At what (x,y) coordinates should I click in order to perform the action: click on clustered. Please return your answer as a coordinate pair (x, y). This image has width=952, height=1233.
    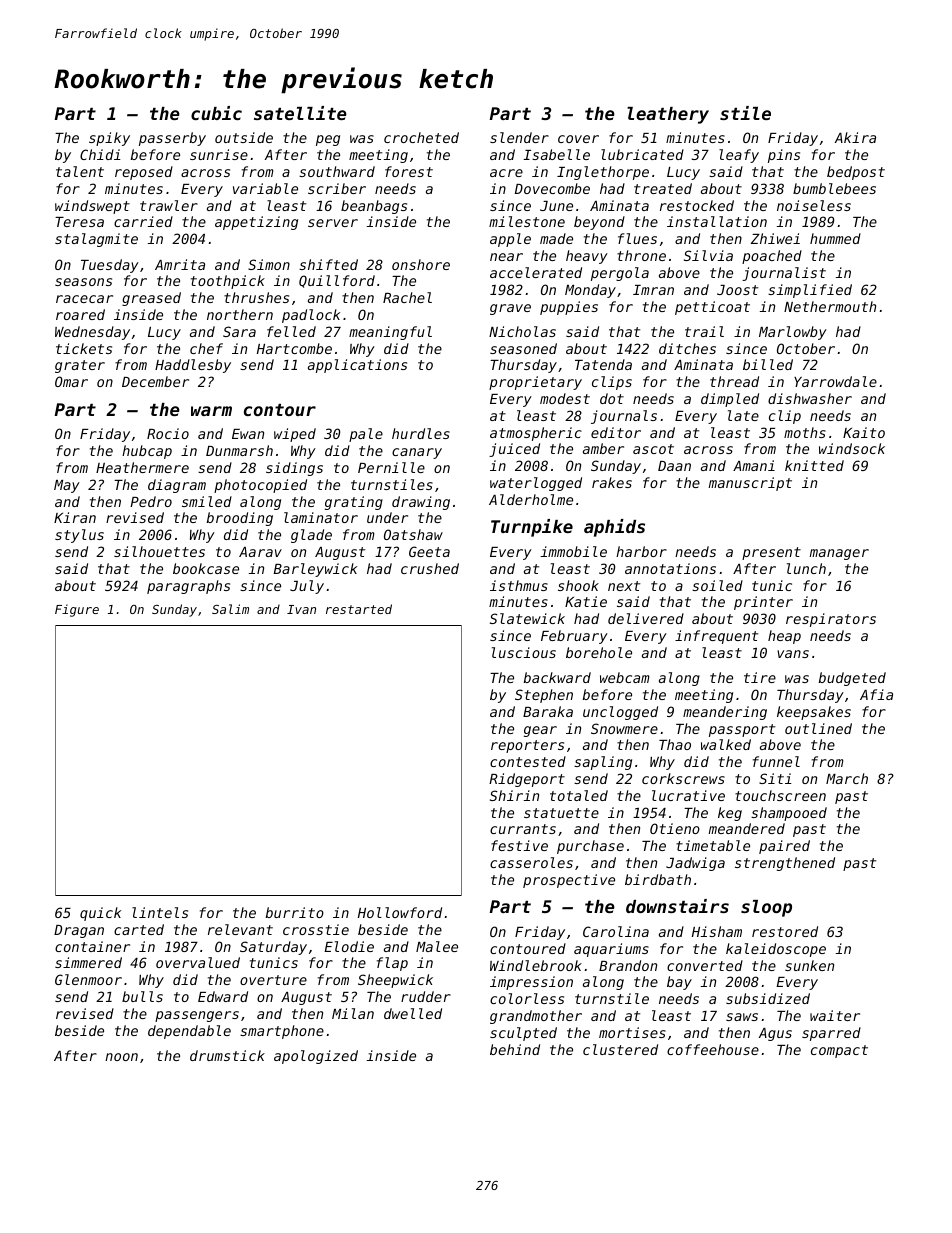
    Looking at the image, I should click on (620, 1049).
